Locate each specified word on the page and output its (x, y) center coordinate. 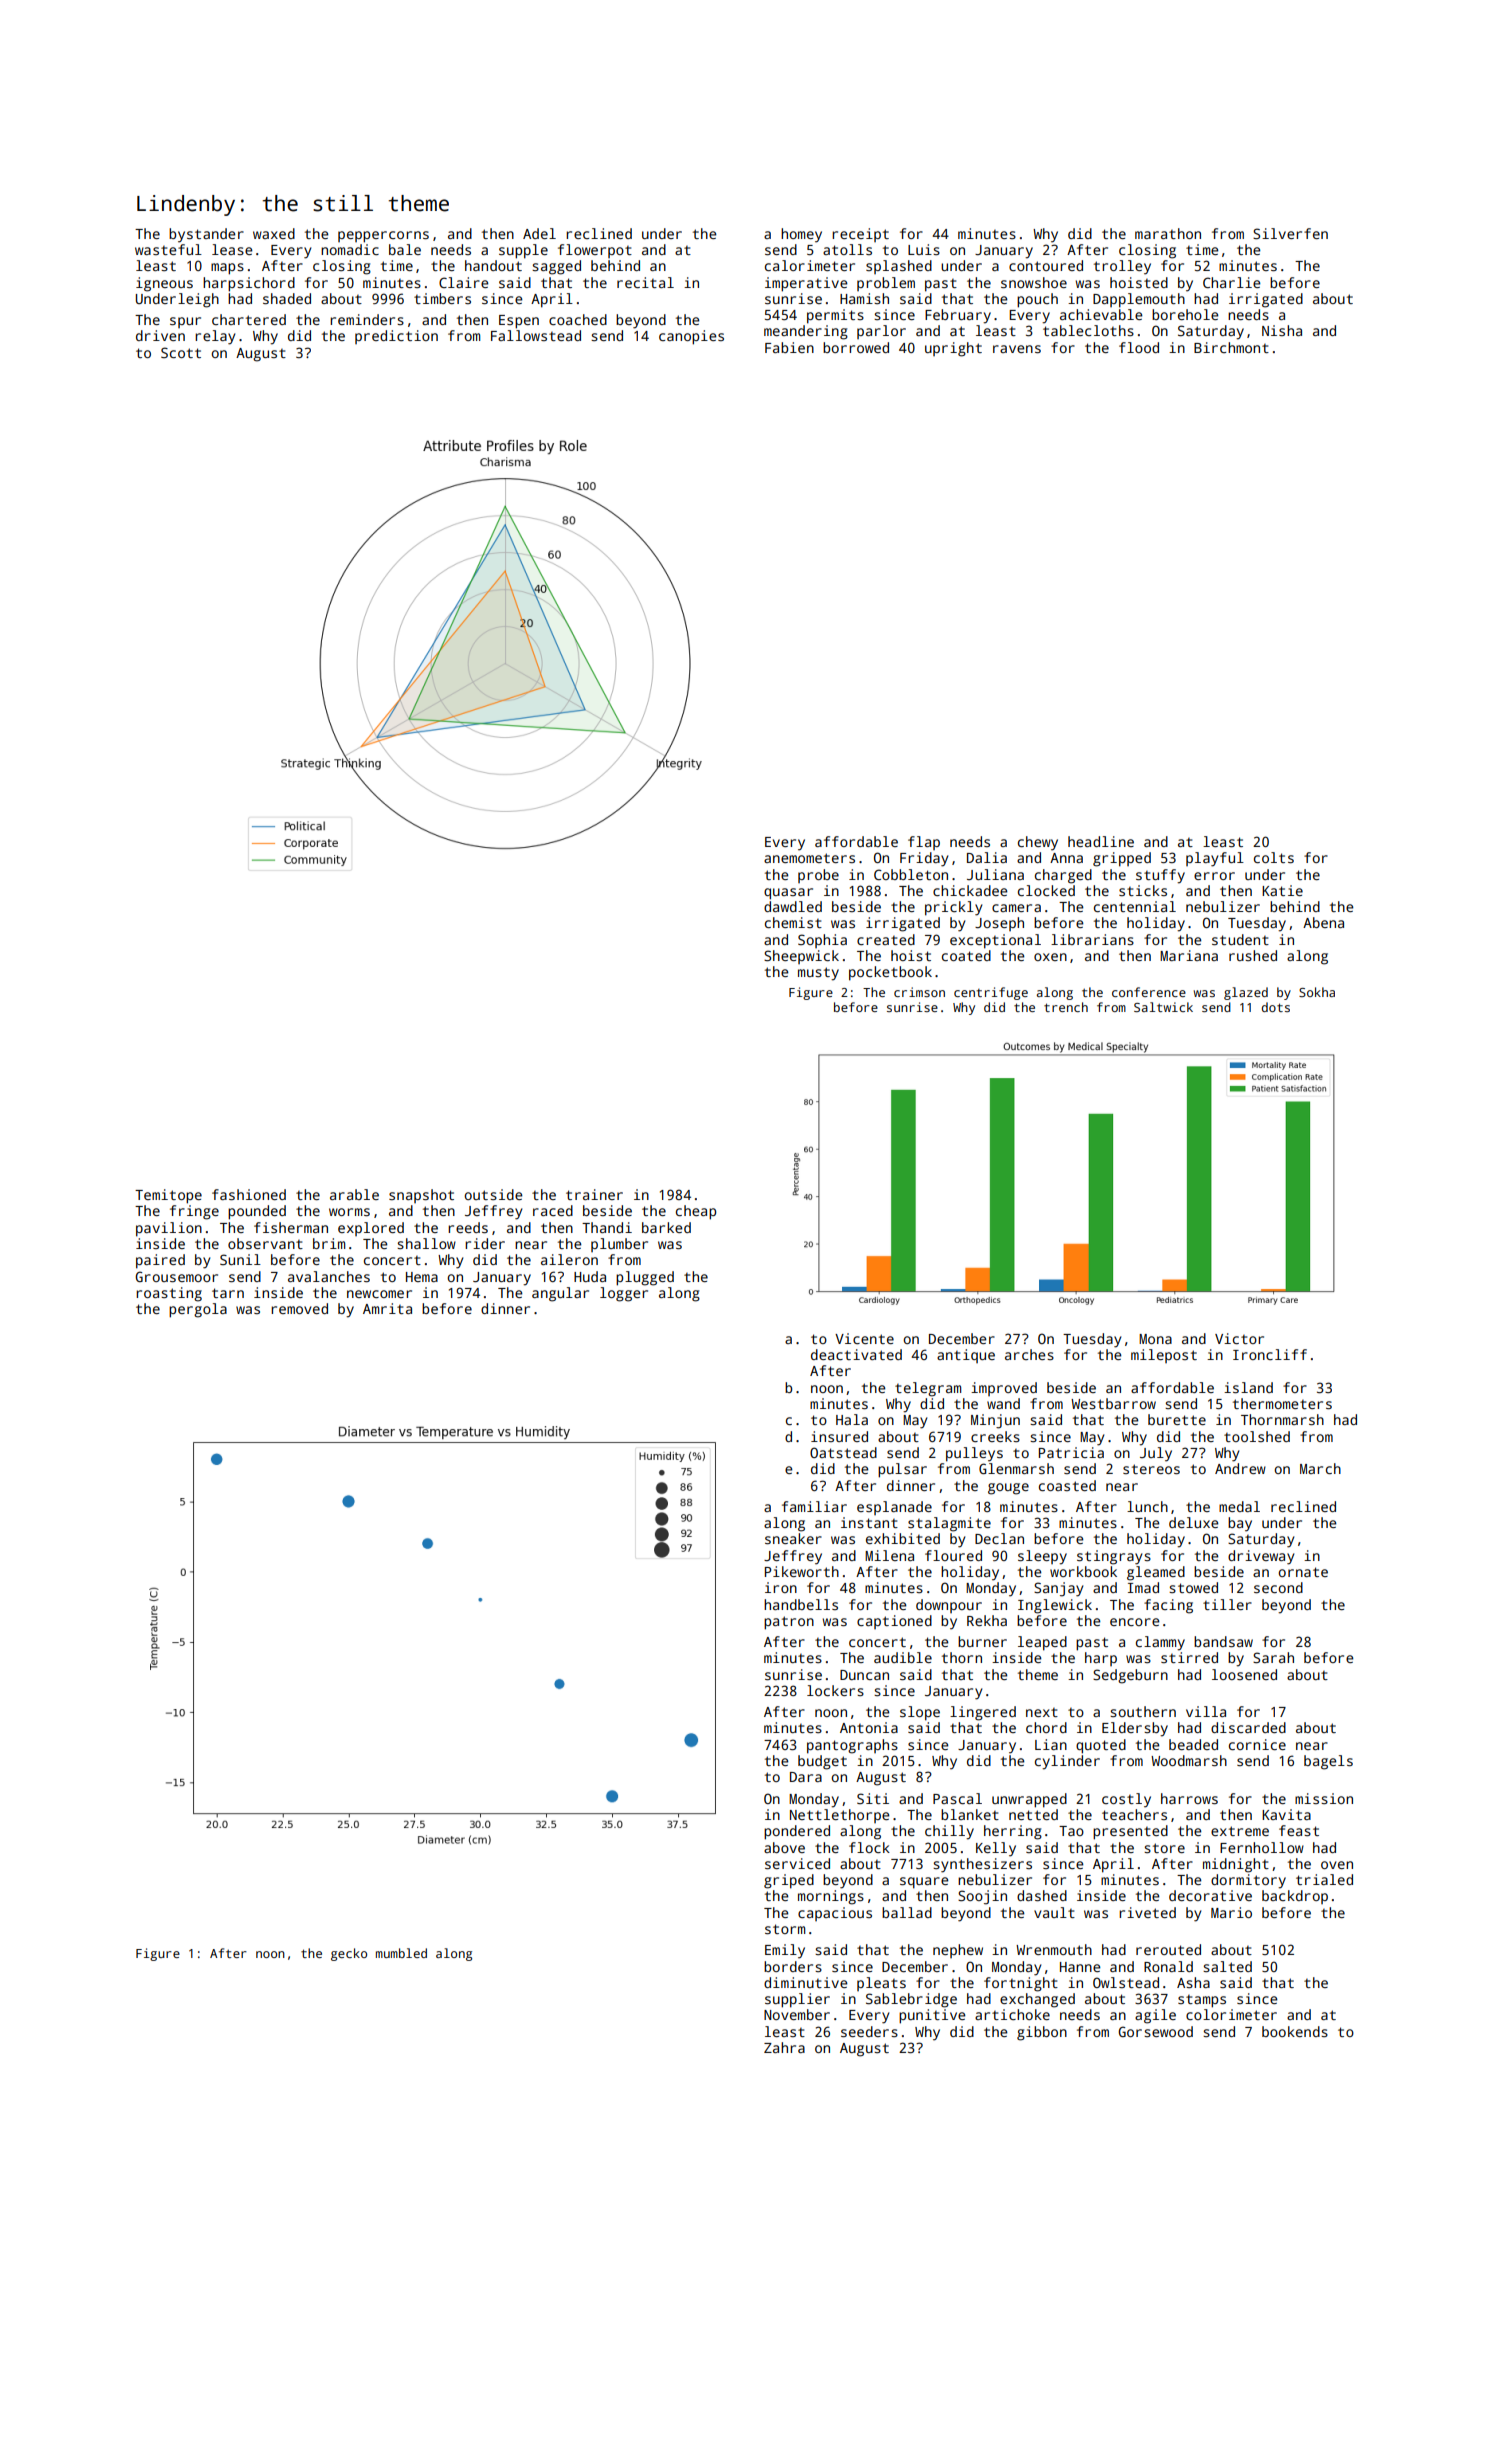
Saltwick (1163, 1007)
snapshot (421, 1196)
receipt (860, 235)
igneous (164, 284)
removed (299, 1308)
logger (624, 1294)
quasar (788, 894)
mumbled (401, 1953)
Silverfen (1290, 233)
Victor (1239, 1338)
